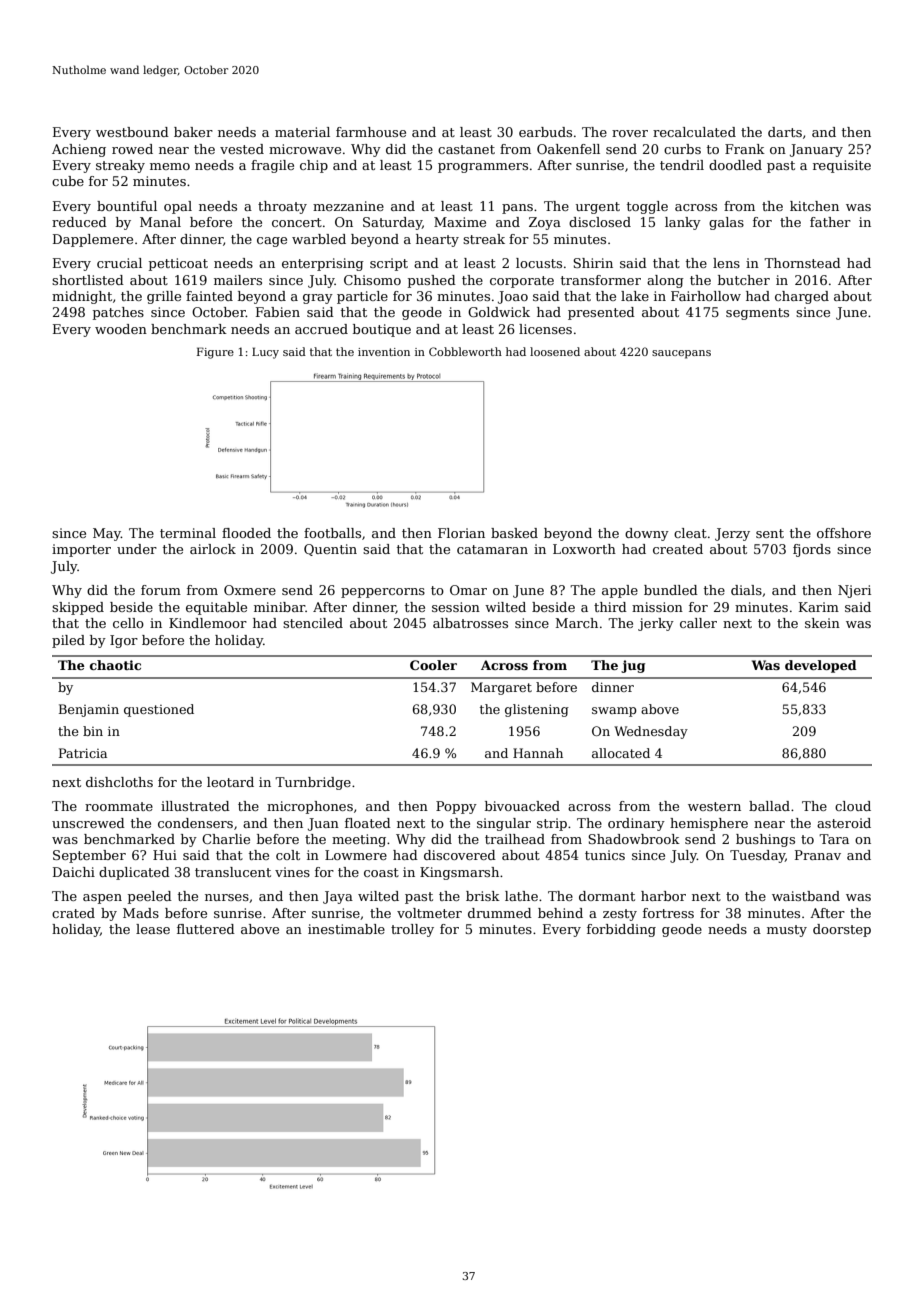 The height and width of the page is (1308, 924). I want to click on trolley, so click(412, 930).
